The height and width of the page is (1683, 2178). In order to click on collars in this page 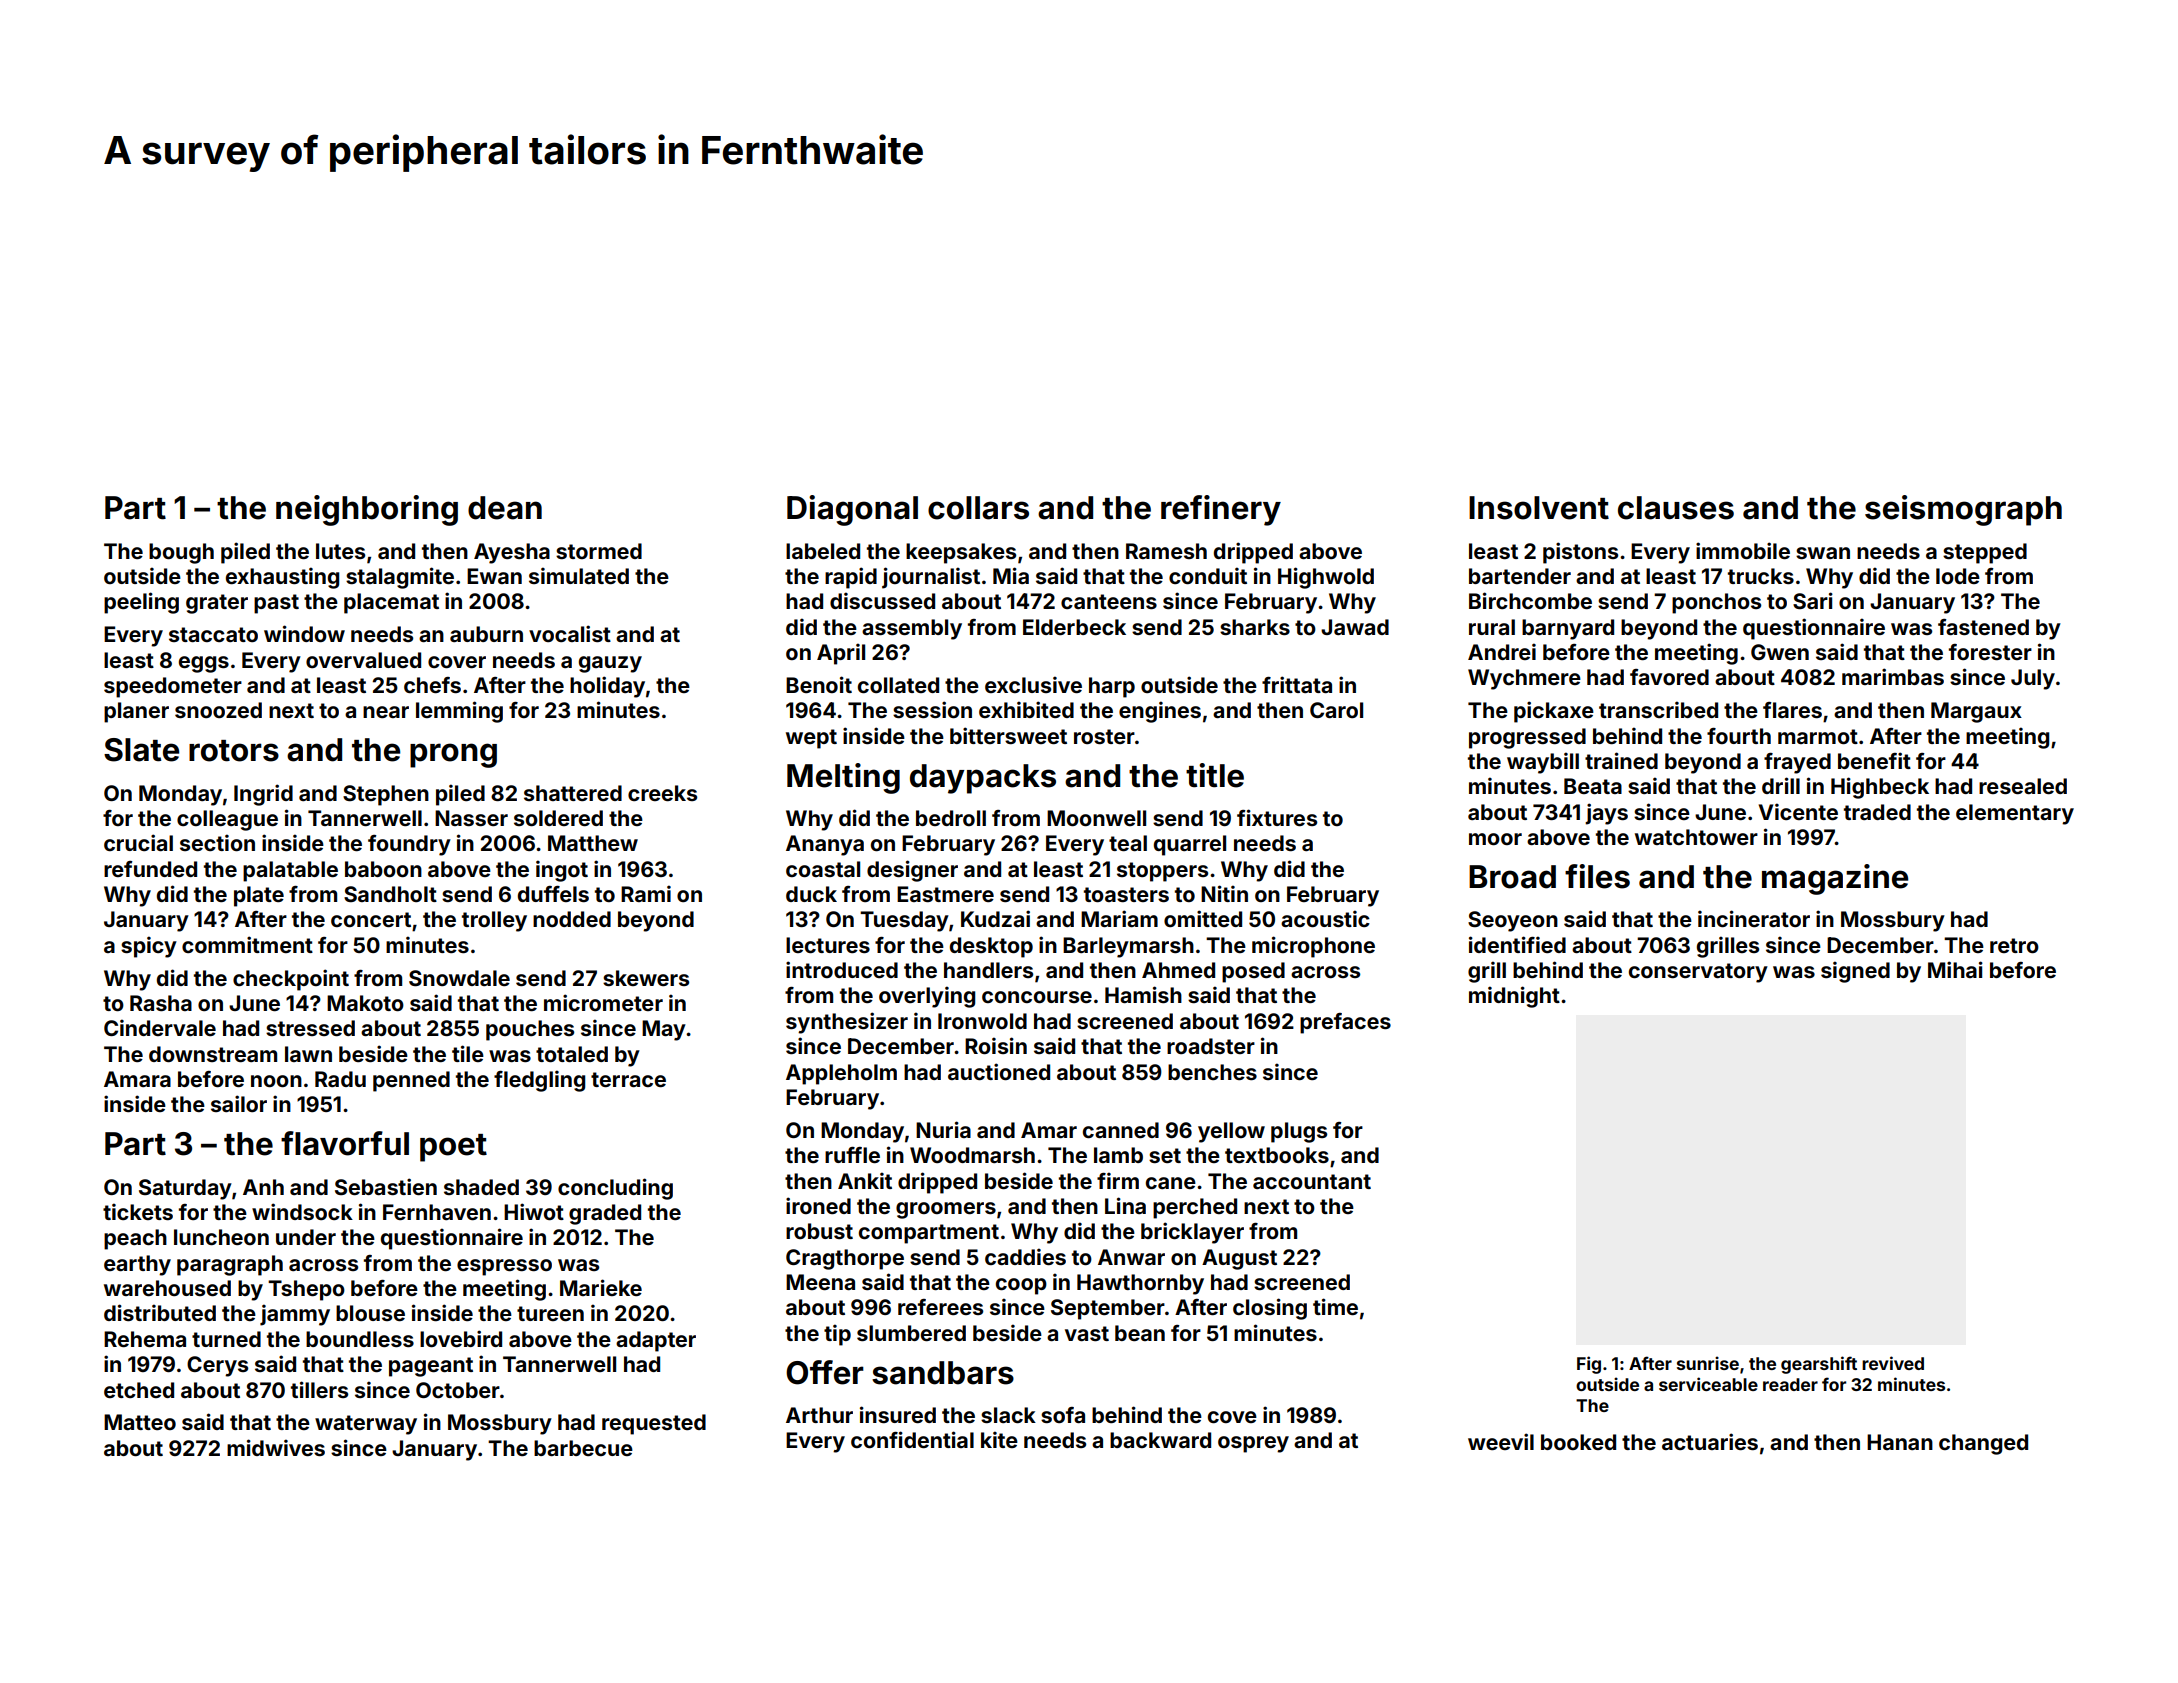, I will do `click(978, 508)`.
